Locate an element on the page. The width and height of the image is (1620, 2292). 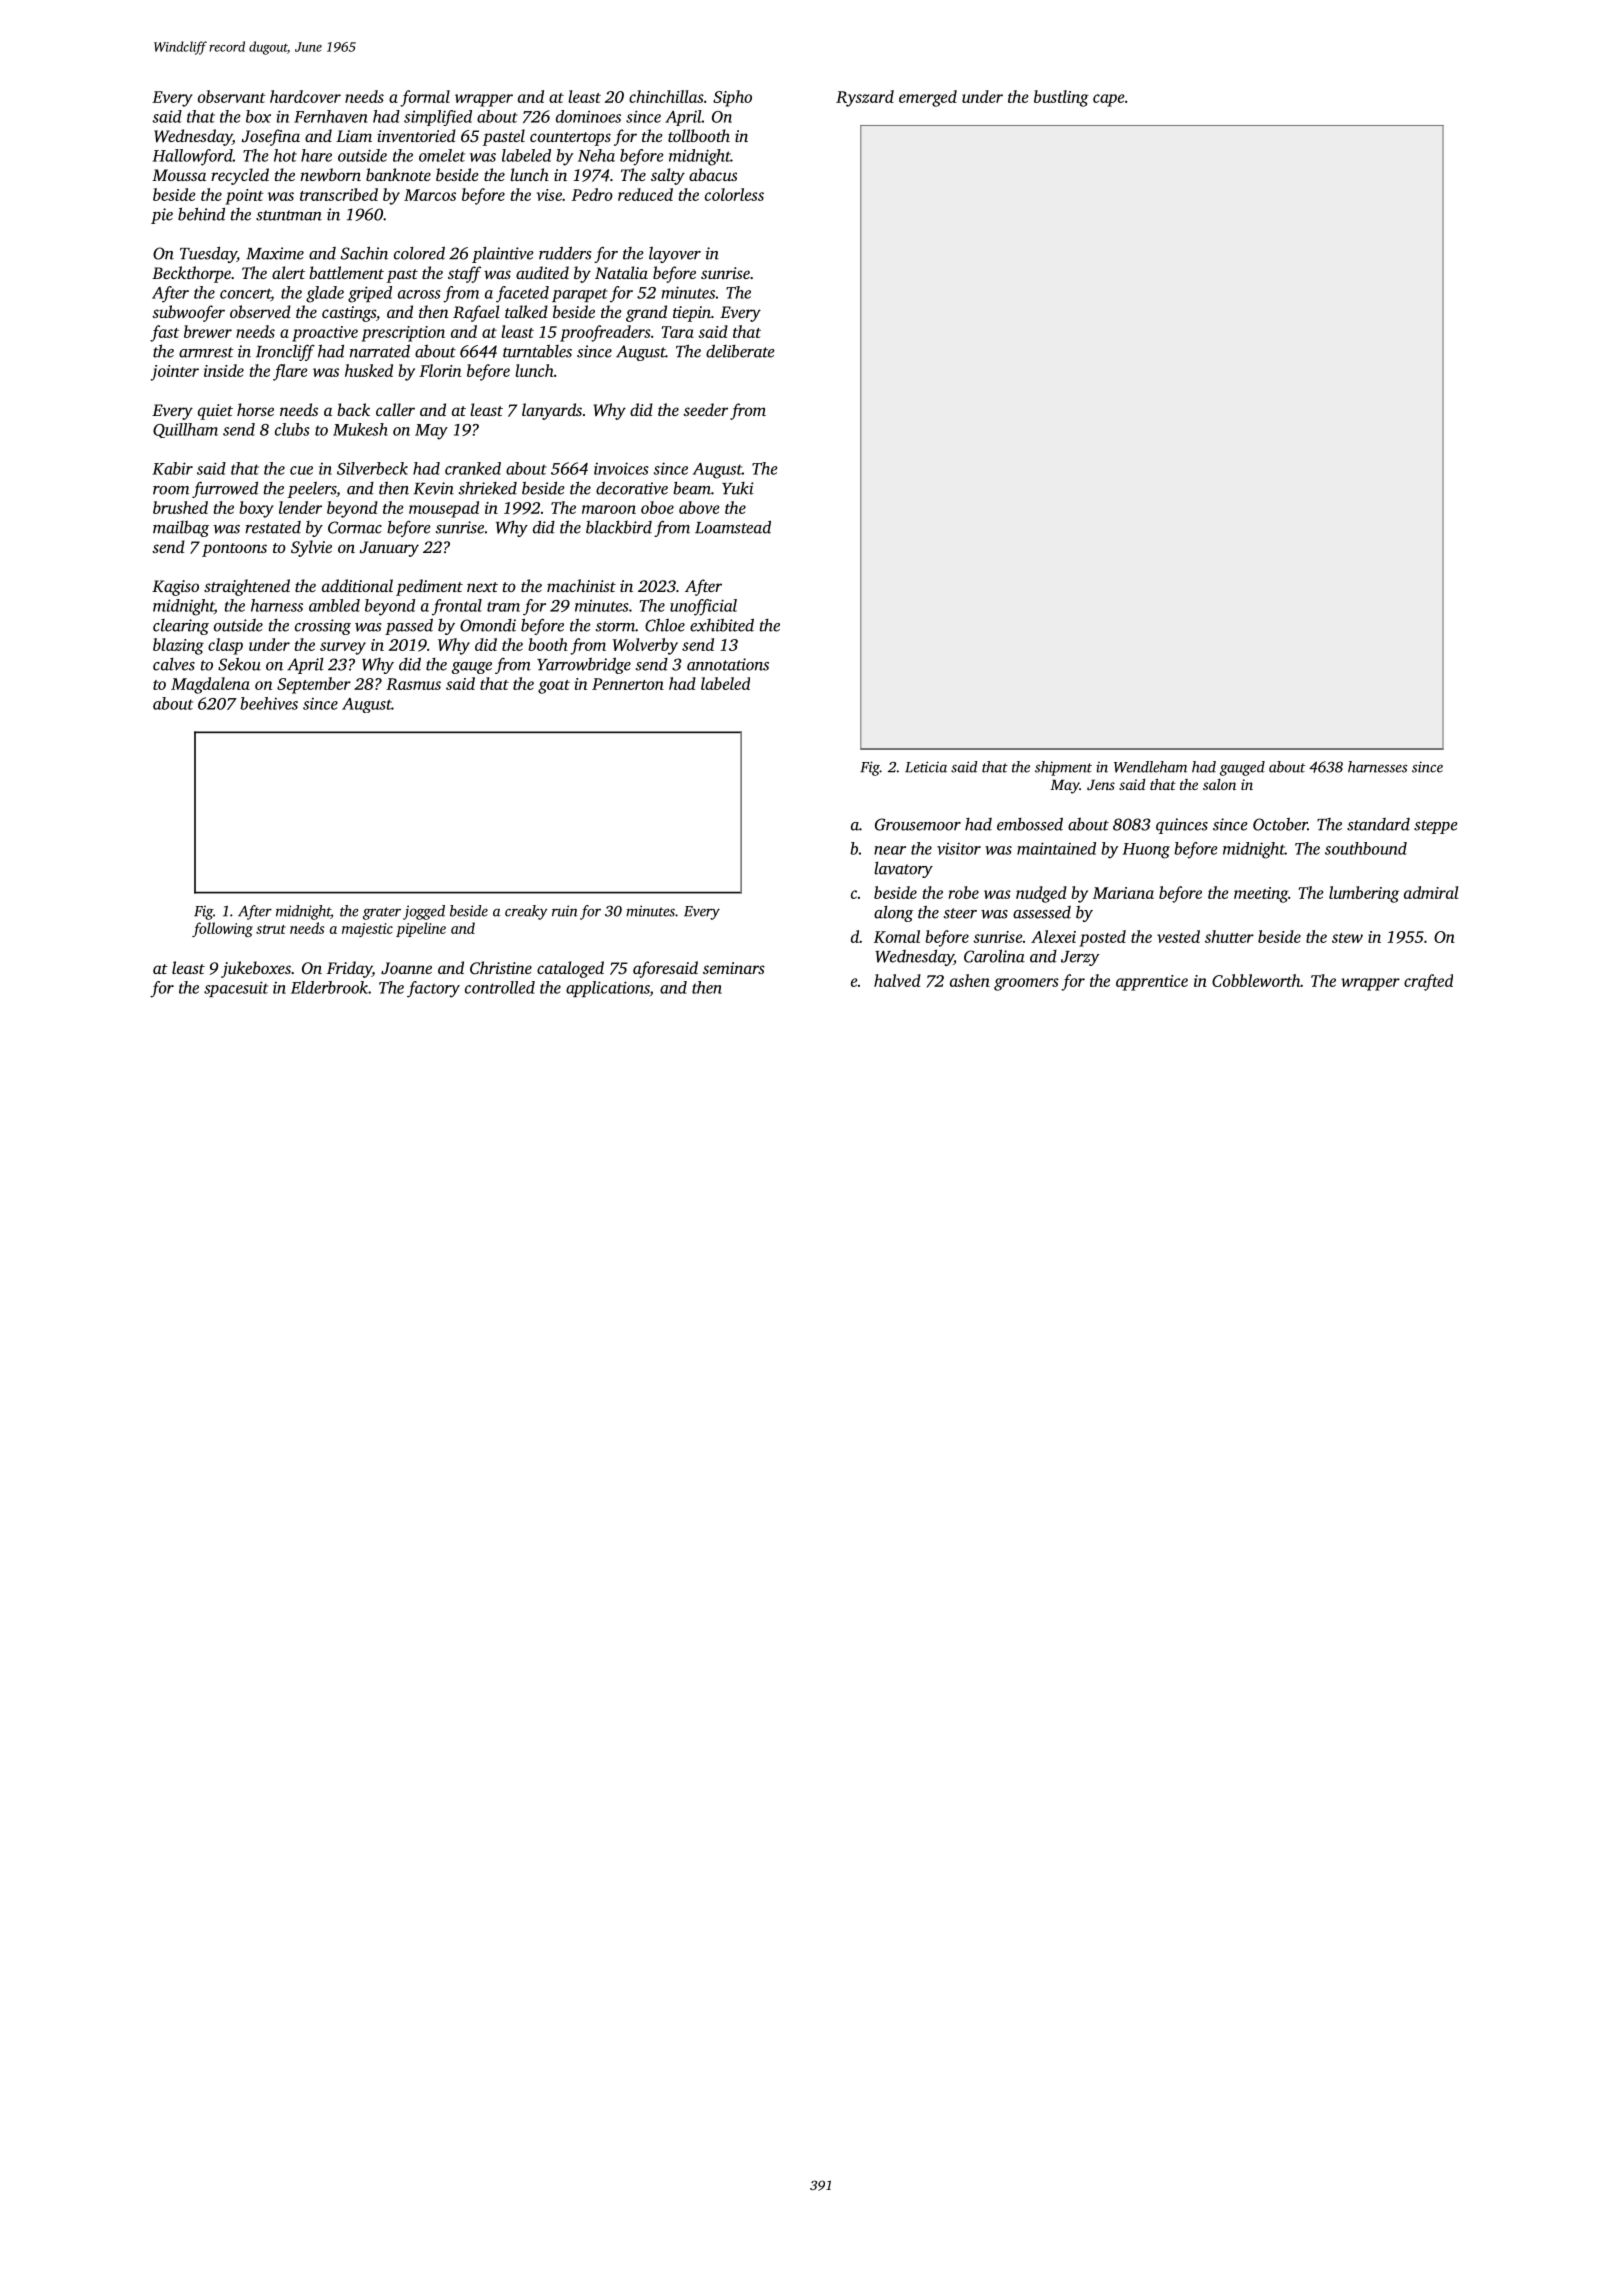
Tara is located at coordinates (677, 332).
